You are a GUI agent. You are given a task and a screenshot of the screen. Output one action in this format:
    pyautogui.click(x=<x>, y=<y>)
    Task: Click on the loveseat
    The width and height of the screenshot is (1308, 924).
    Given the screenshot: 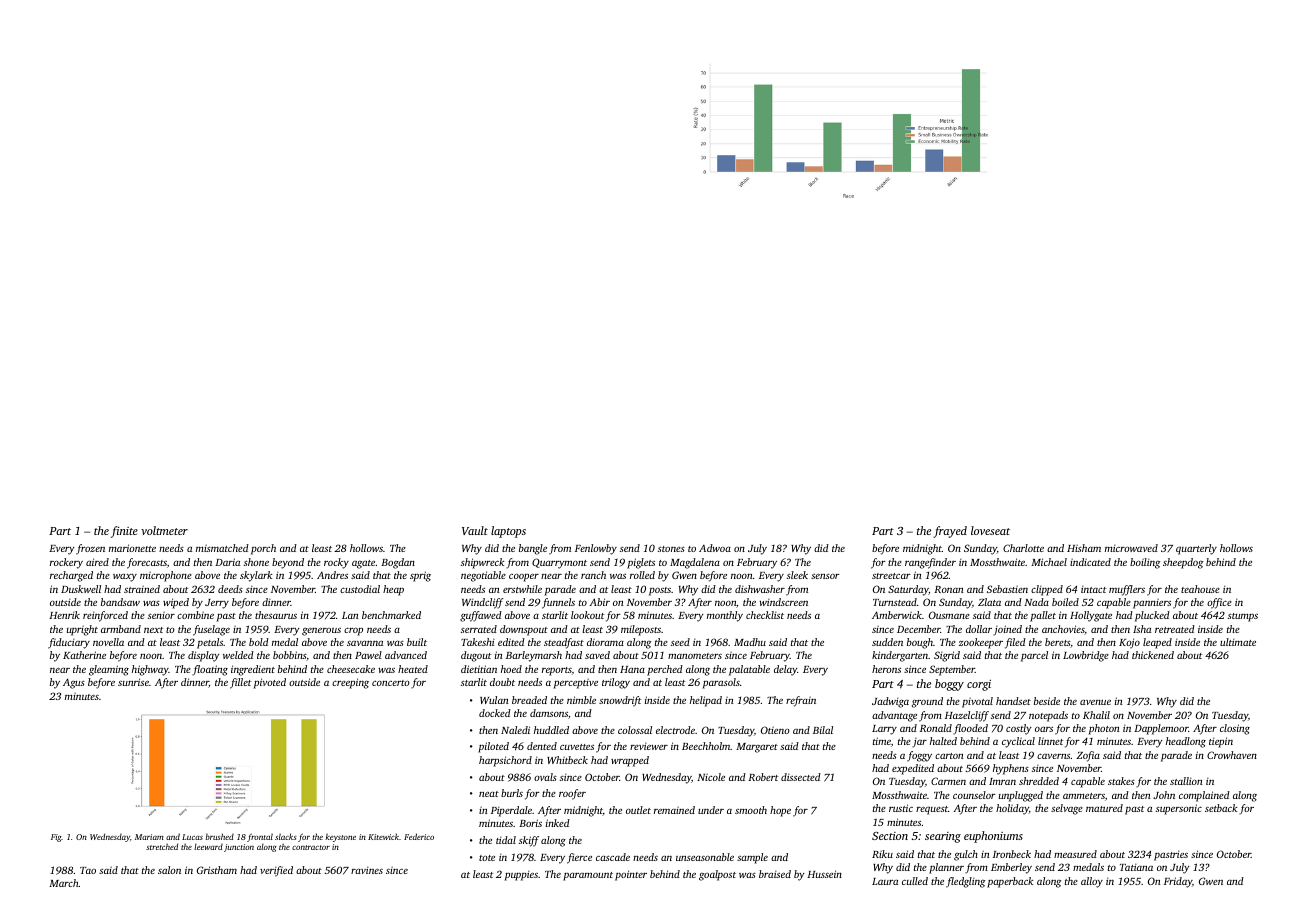 What is the action you would take?
    pyautogui.click(x=990, y=530)
